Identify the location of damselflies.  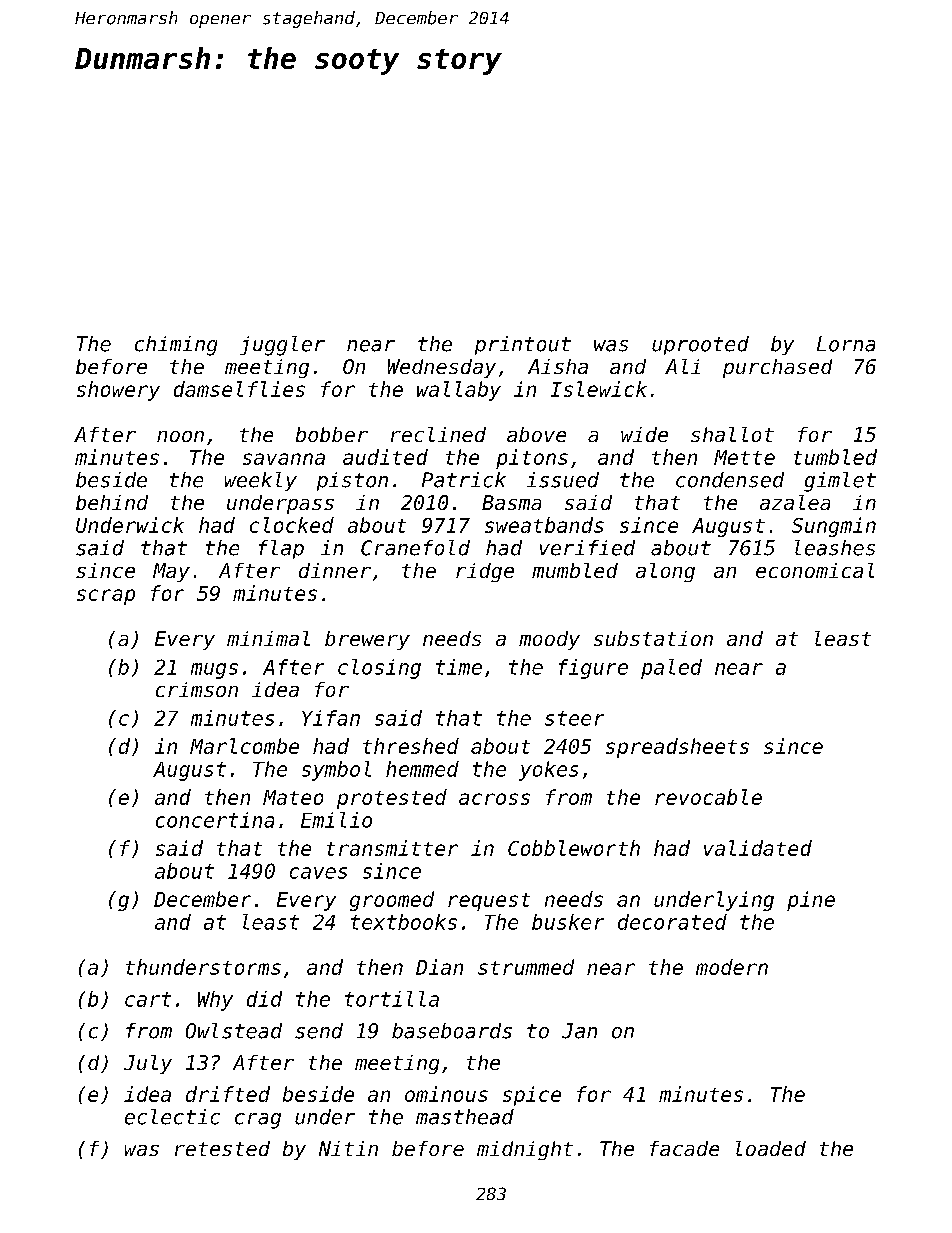
(239, 389).
